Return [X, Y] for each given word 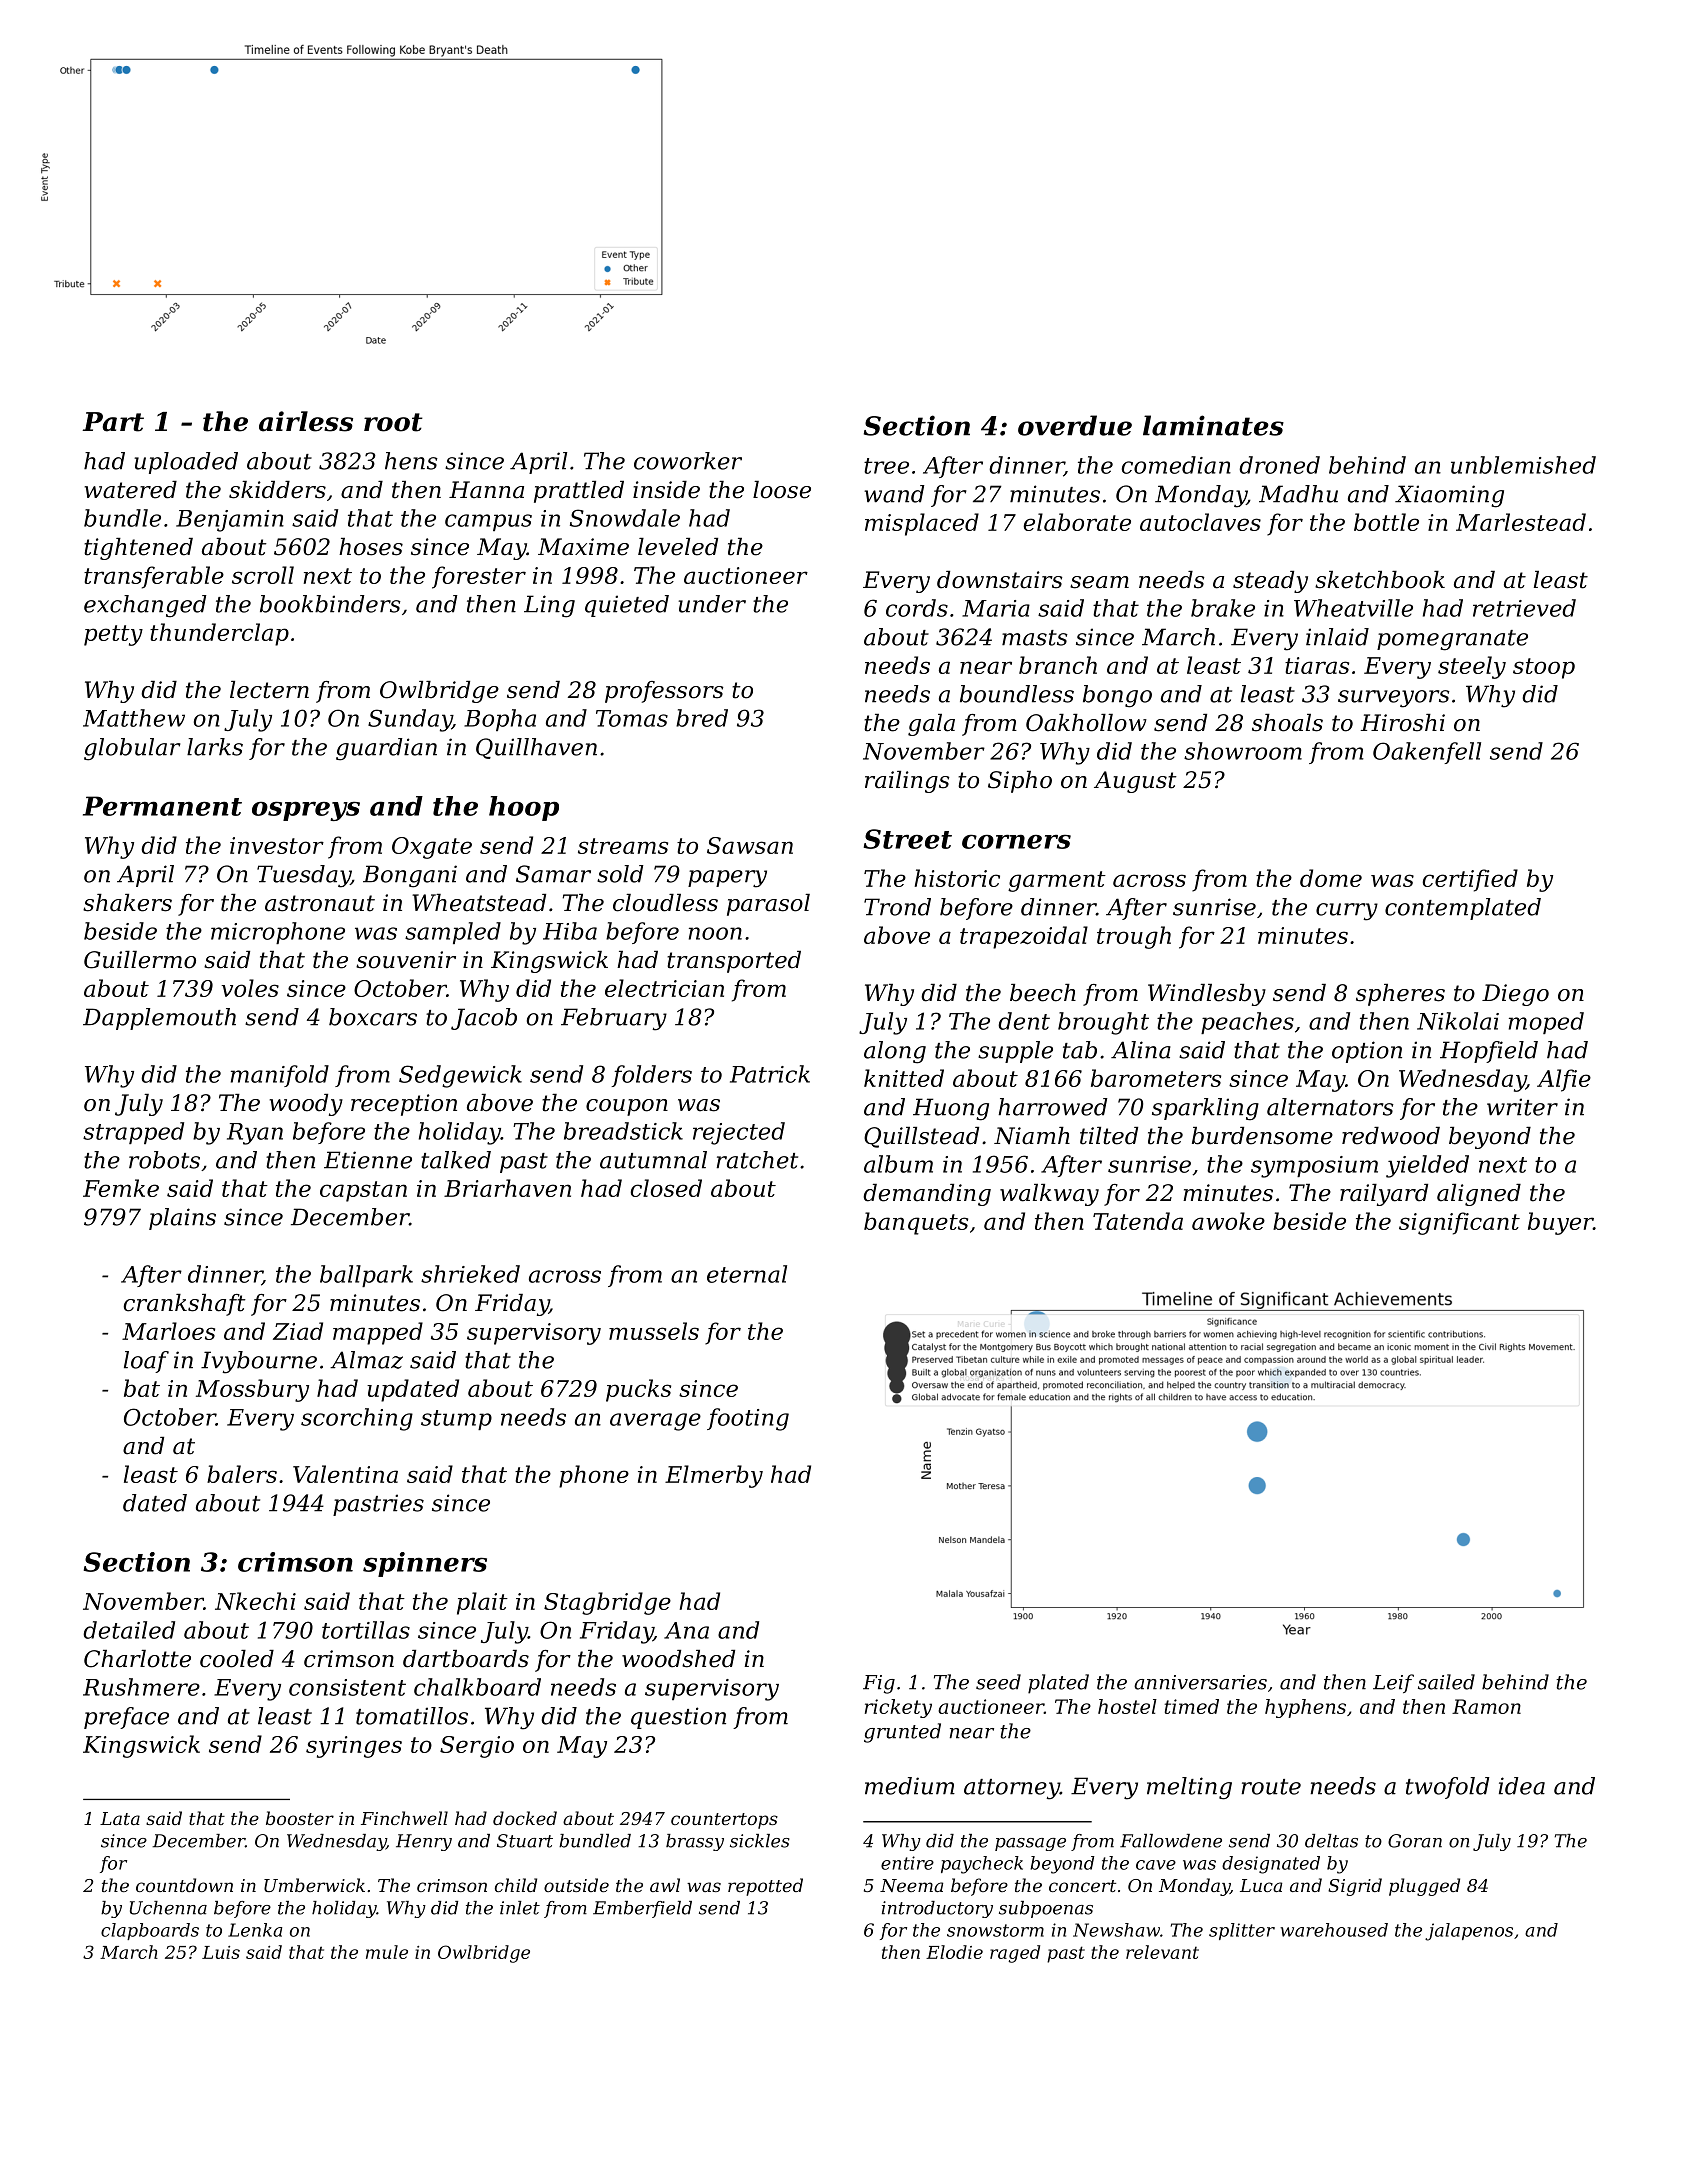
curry [1347, 912]
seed [998, 1682]
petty [113, 635]
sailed [1446, 1682]
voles [250, 988]
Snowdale [625, 518]
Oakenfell [1427, 753]
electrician [664, 988]
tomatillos [412, 1716]
